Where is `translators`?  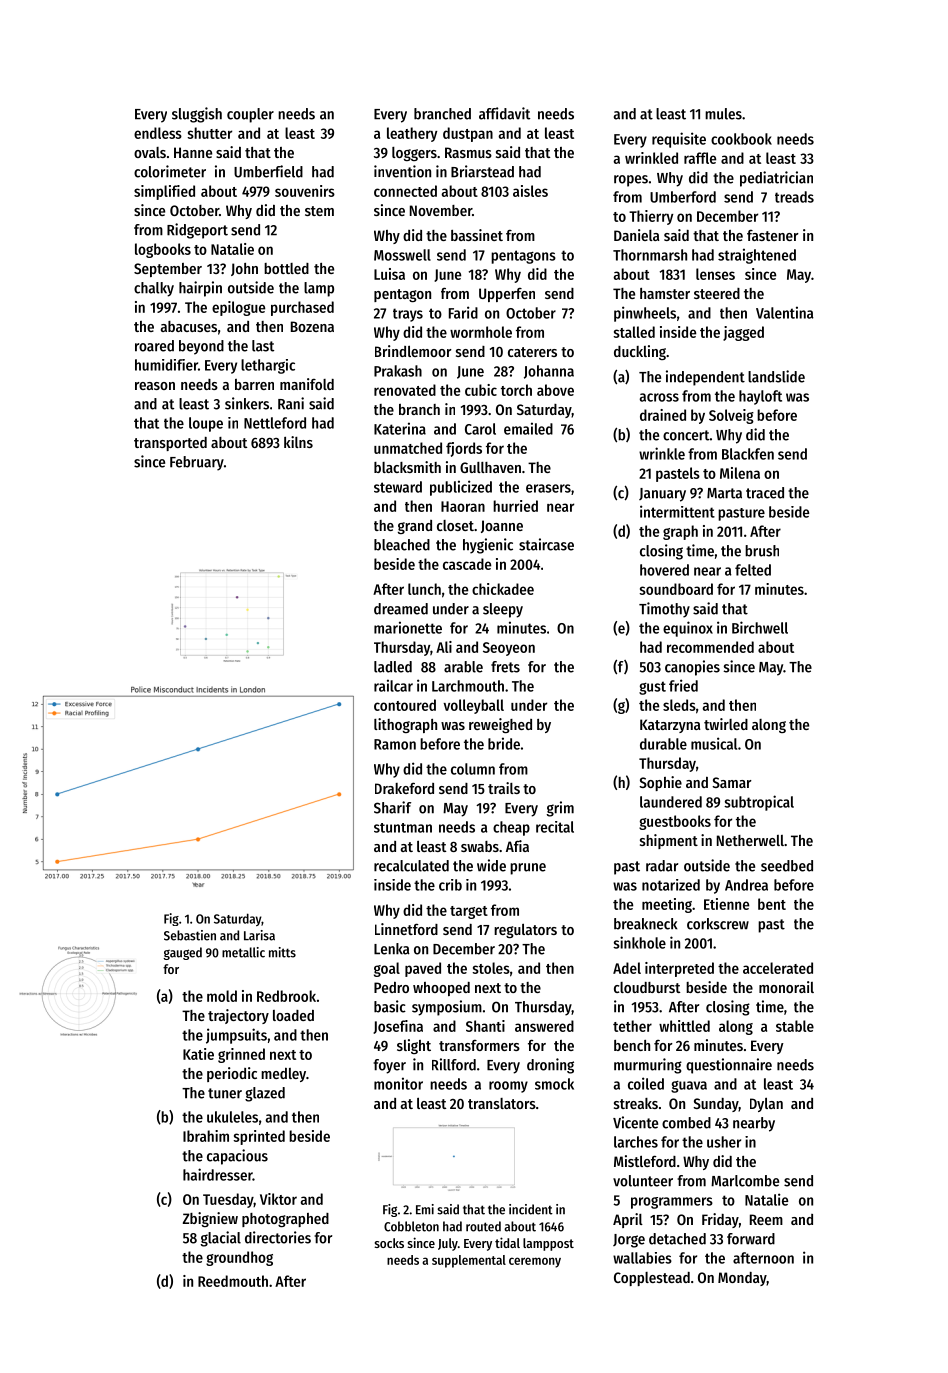
translators is located at coordinates (502, 1103).
